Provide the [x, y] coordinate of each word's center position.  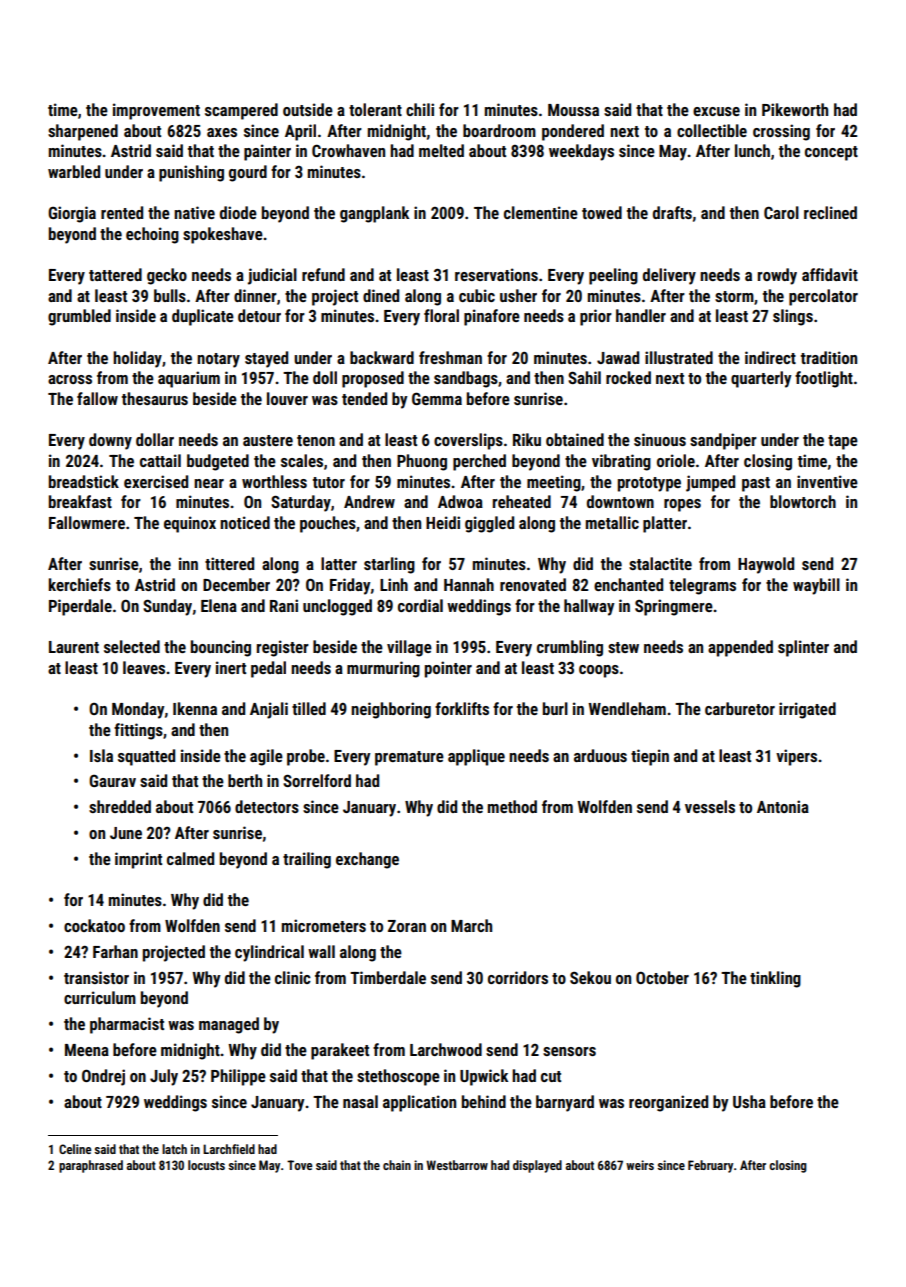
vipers [796, 757]
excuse [716, 111]
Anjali [269, 710]
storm [734, 296]
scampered [241, 111]
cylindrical [269, 953]
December [236, 584]
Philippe [238, 1077]
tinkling [775, 979]
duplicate [203, 317]
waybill [816, 586]
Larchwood [446, 1049]
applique [476, 757]
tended [364, 398]
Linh [394, 584]
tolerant [375, 109]
